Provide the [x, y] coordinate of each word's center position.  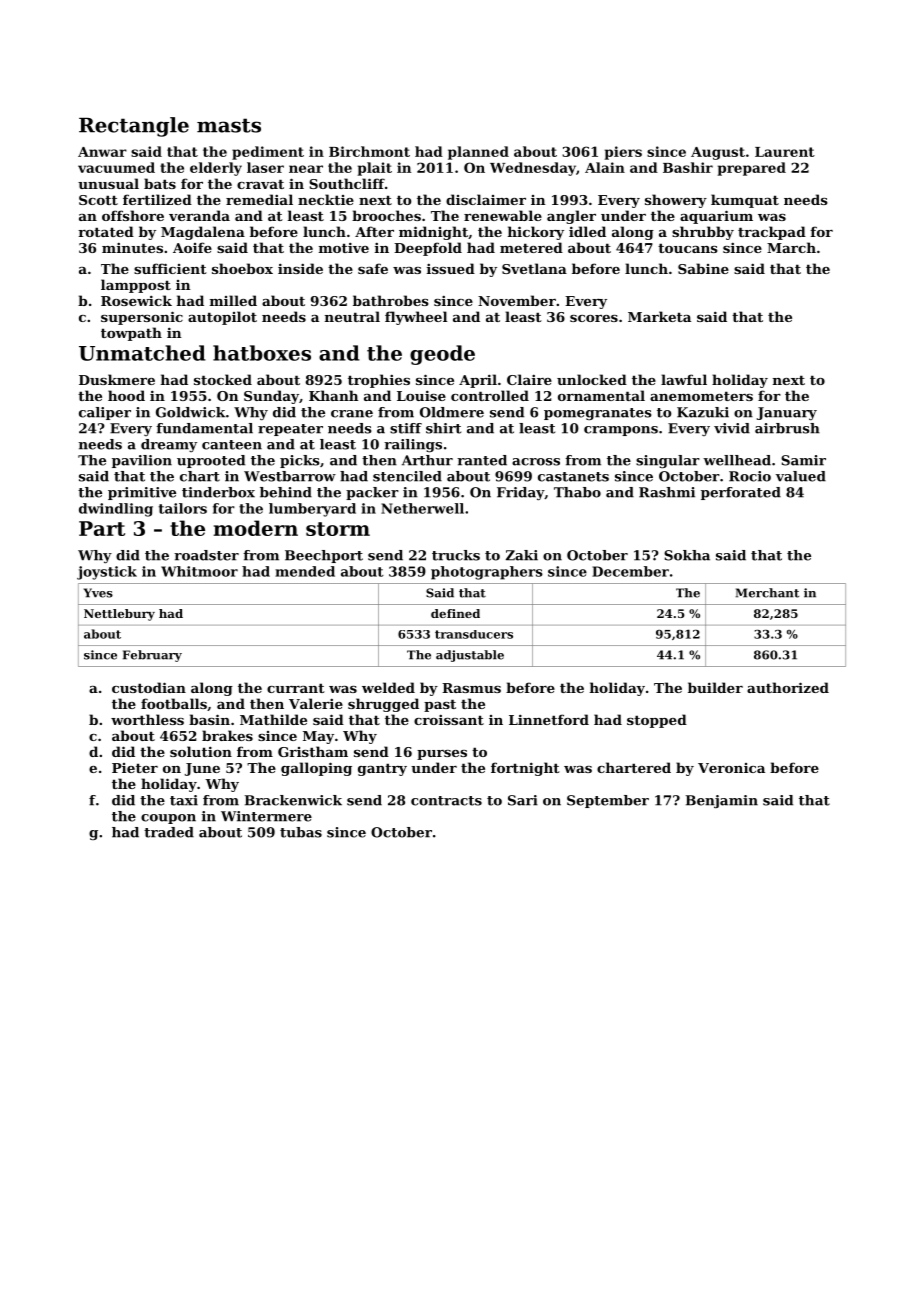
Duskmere [117, 379]
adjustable [470, 656]
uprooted [211, 461]
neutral [352, 316]
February [152, 656]
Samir [803, 460]
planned [478, 153]
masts [229, 125]
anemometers [701, 396]
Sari [523, 800]
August [718, 153]
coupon [168, 819]
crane [352, 414]
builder [715, 687]
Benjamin [722, 801]
